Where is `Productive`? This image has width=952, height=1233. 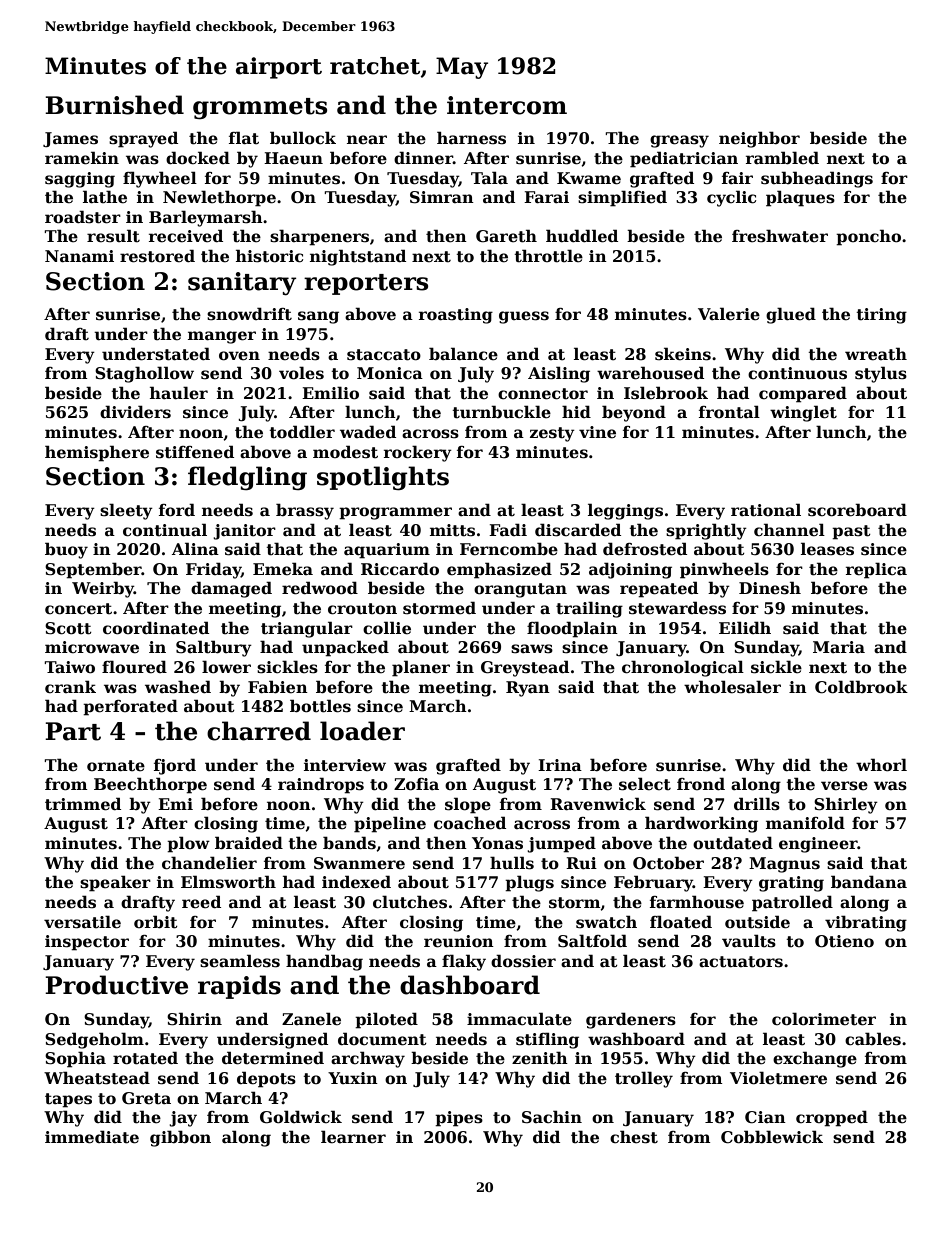
Productive is located at coordinates (116, 985).
